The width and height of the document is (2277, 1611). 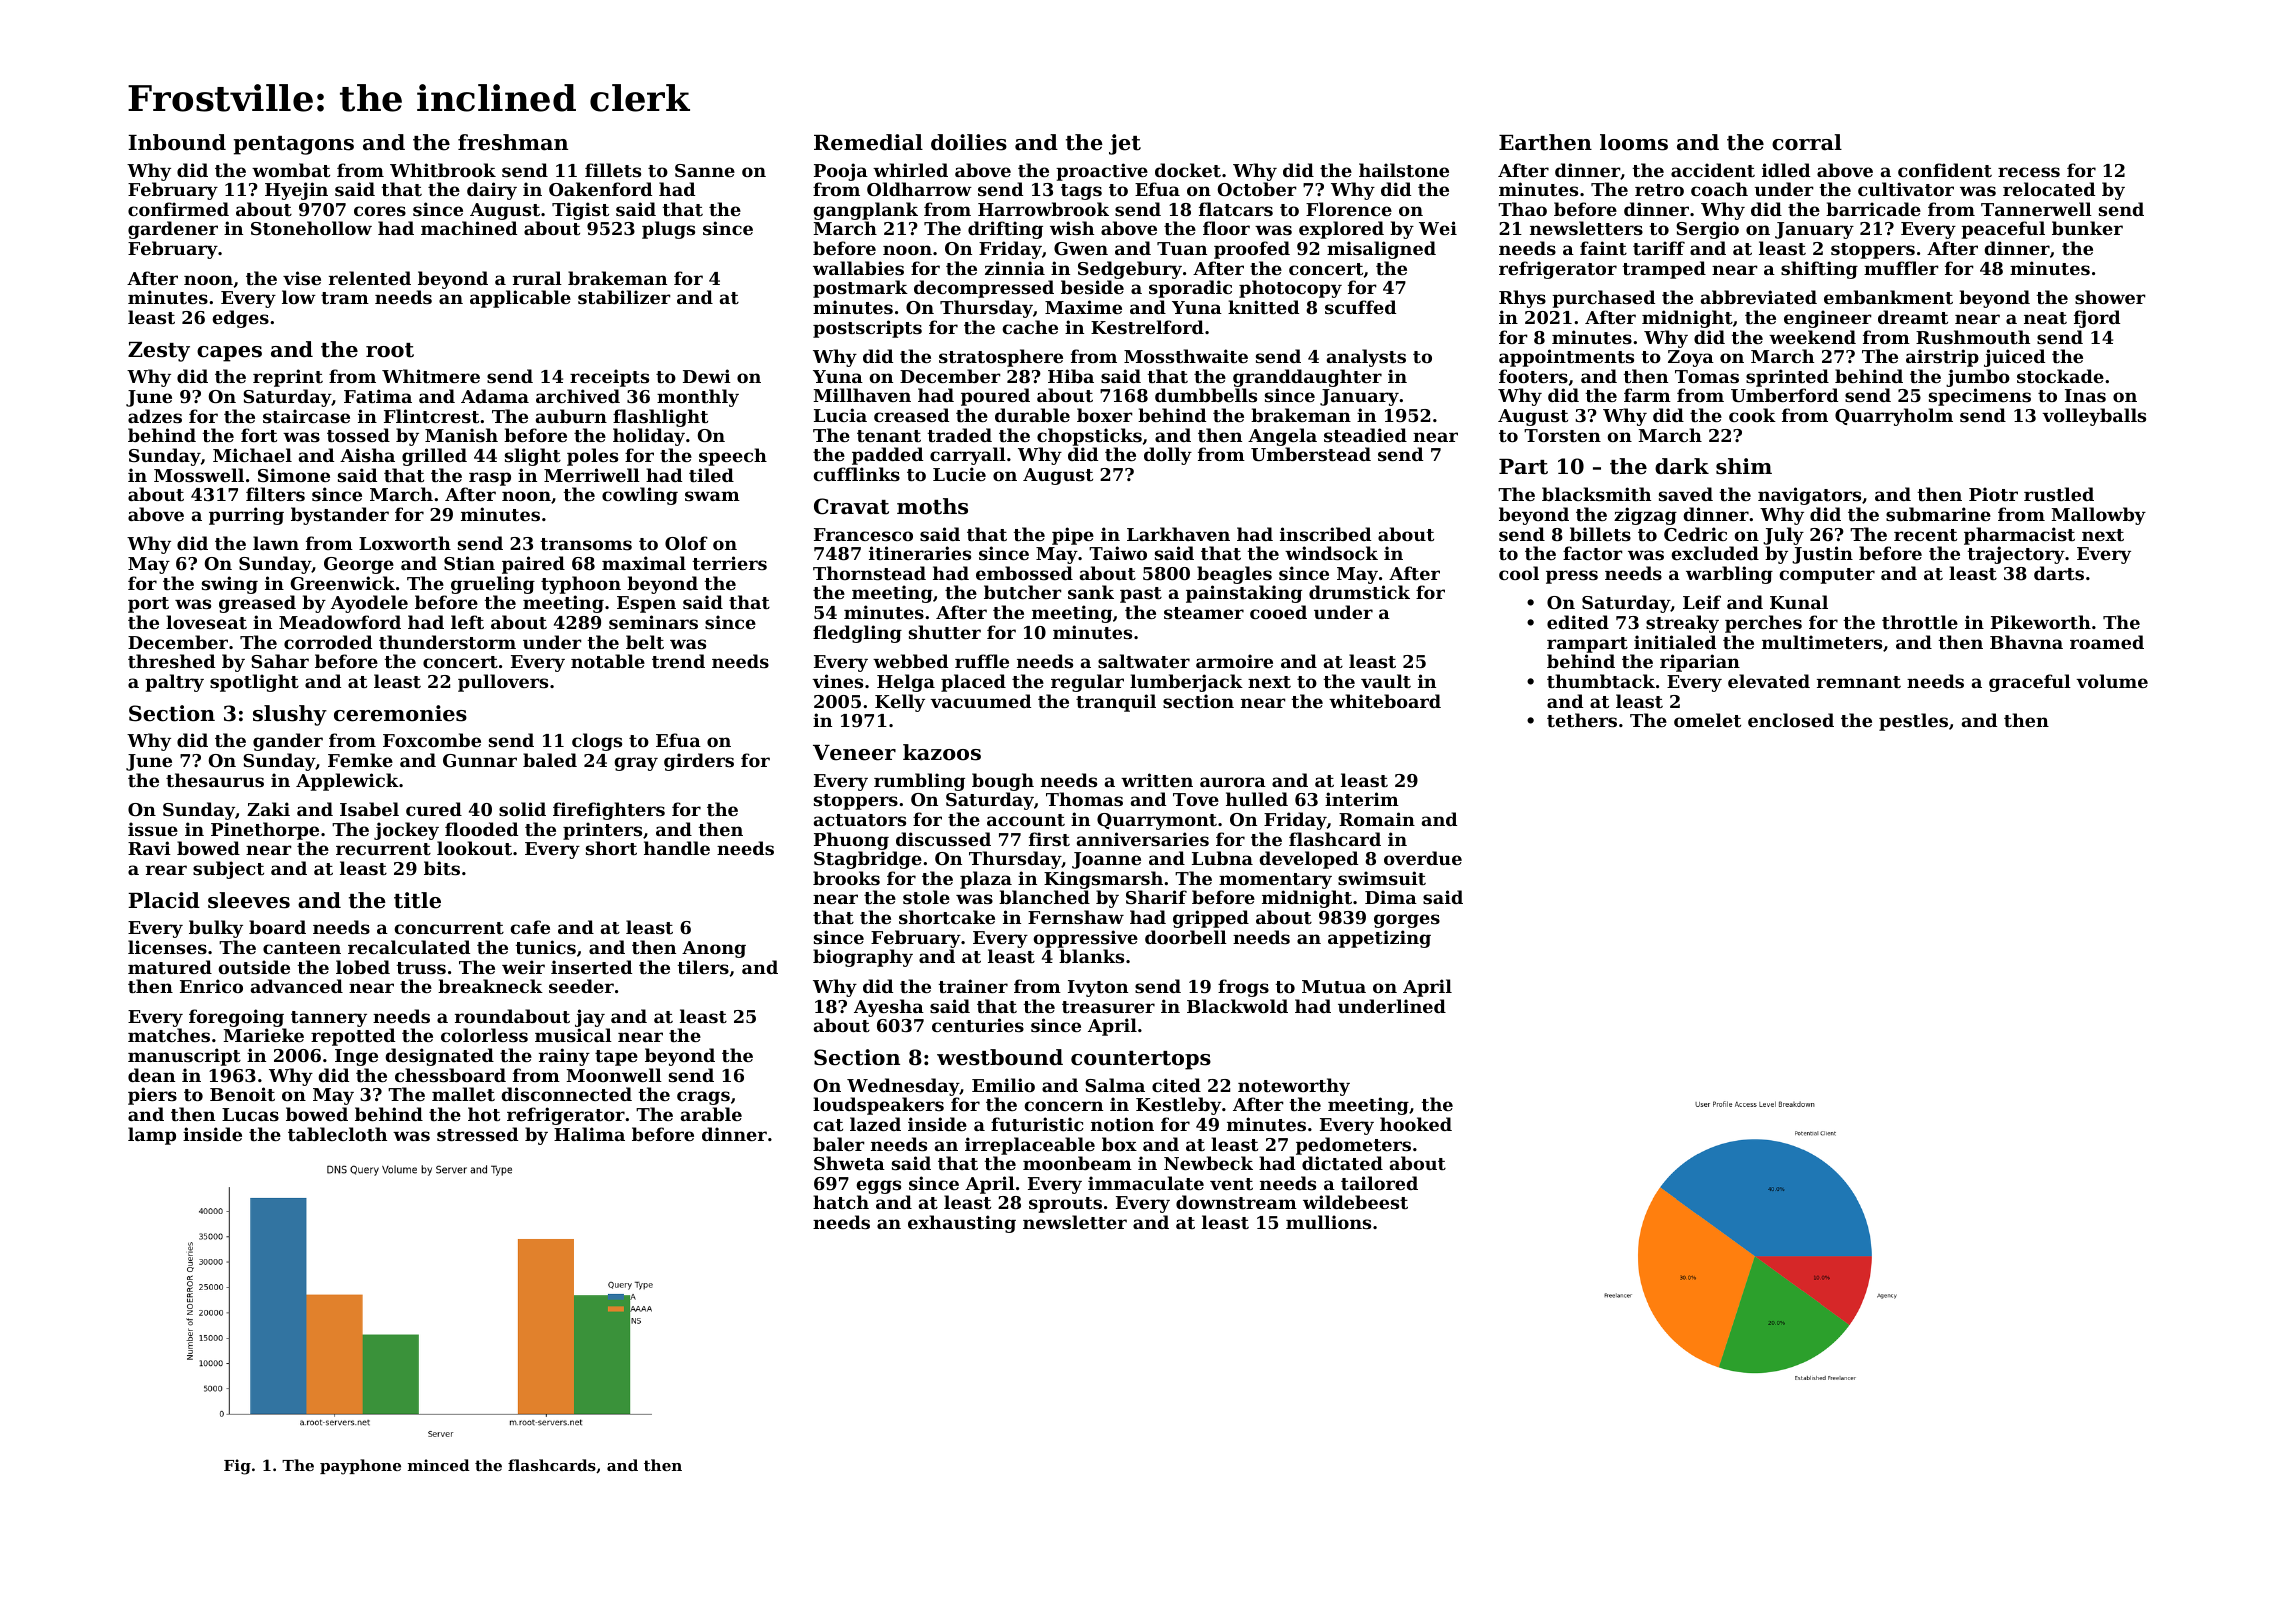 I want to click on doilies, so click(x=969, y=142).
